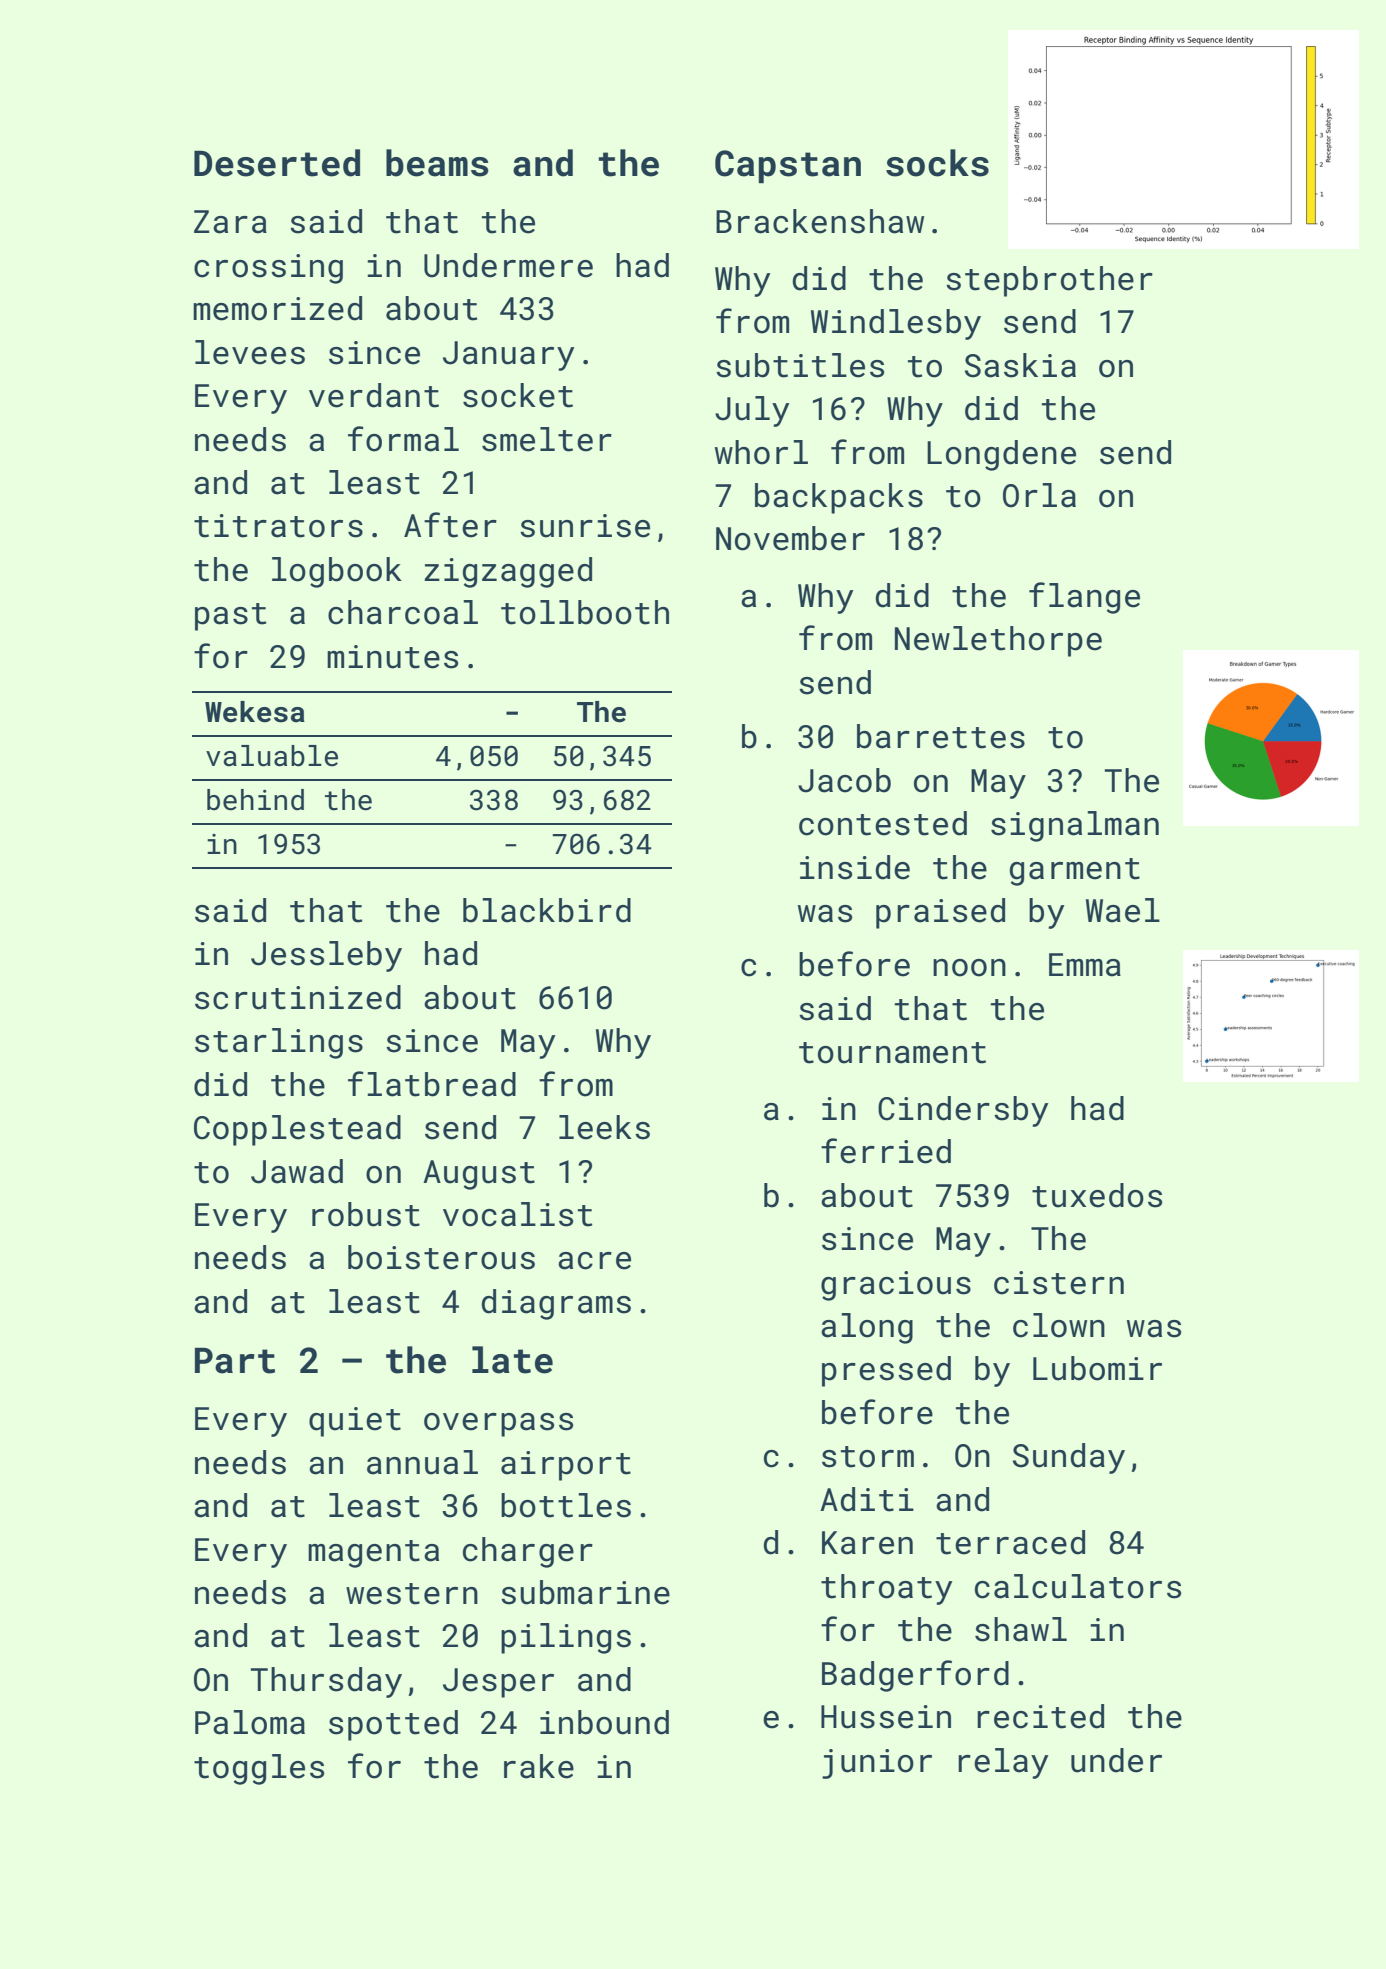 The width and height of the screenshot is (1386, 1969). Describe the element at coordinates (604, 1127) in the screenshot. I see `leeks` at that location.
